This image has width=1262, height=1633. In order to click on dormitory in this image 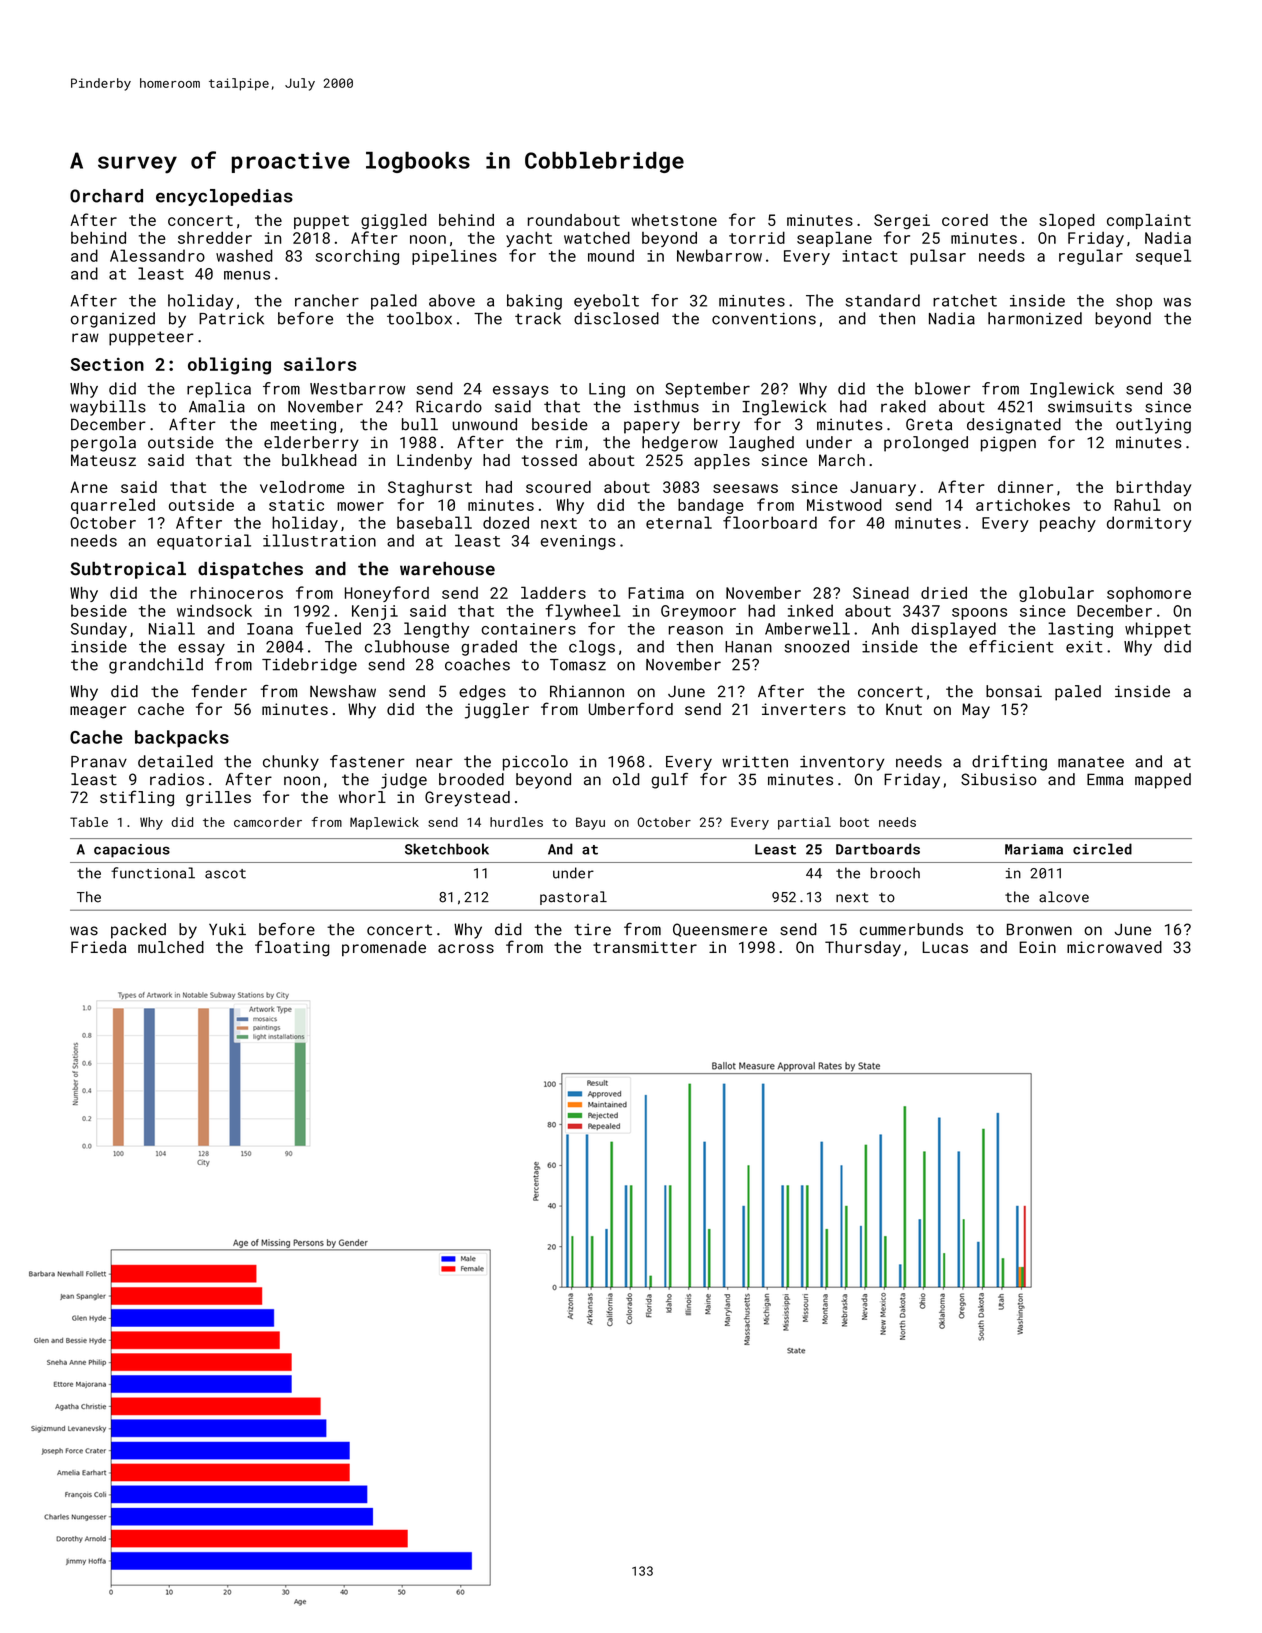, I will do `click(1149, 524)`.
